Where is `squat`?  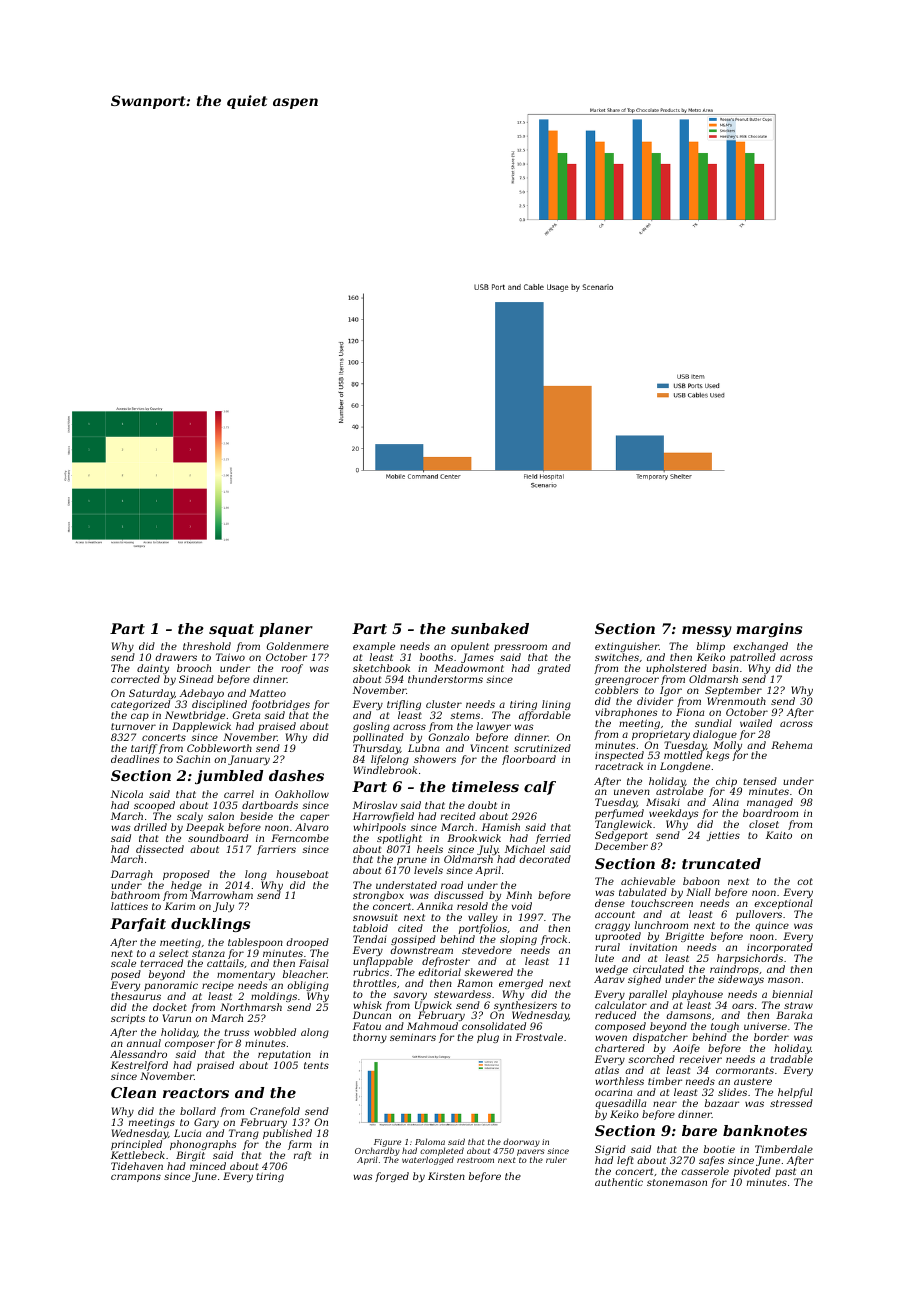 squat is located at coordinates (231, 630).
